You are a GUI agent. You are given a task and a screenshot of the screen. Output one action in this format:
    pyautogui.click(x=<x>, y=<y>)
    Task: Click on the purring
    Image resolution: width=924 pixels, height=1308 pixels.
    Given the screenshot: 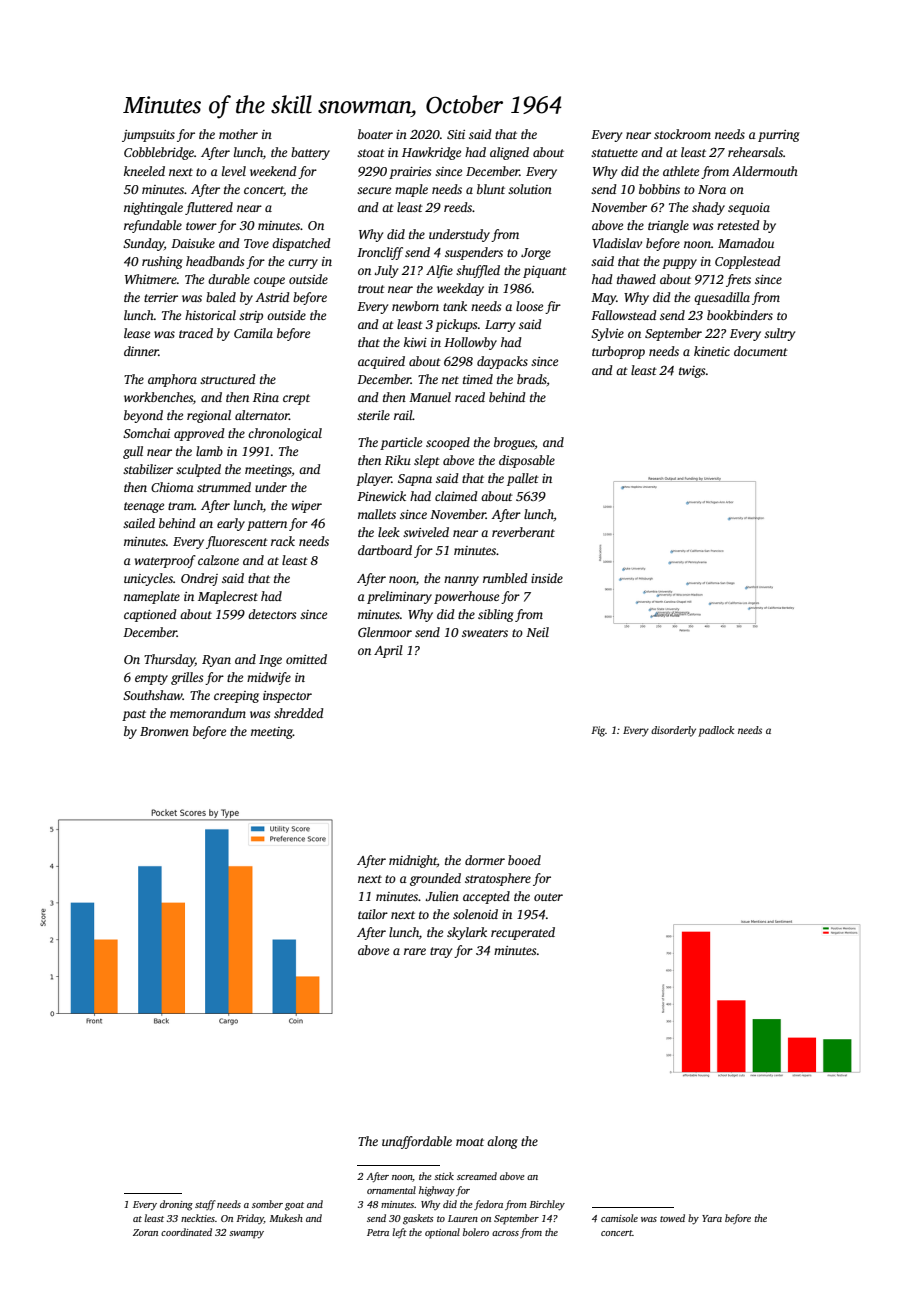 What is the action you would take?
    pyautogui.click(x=779, y=136)
